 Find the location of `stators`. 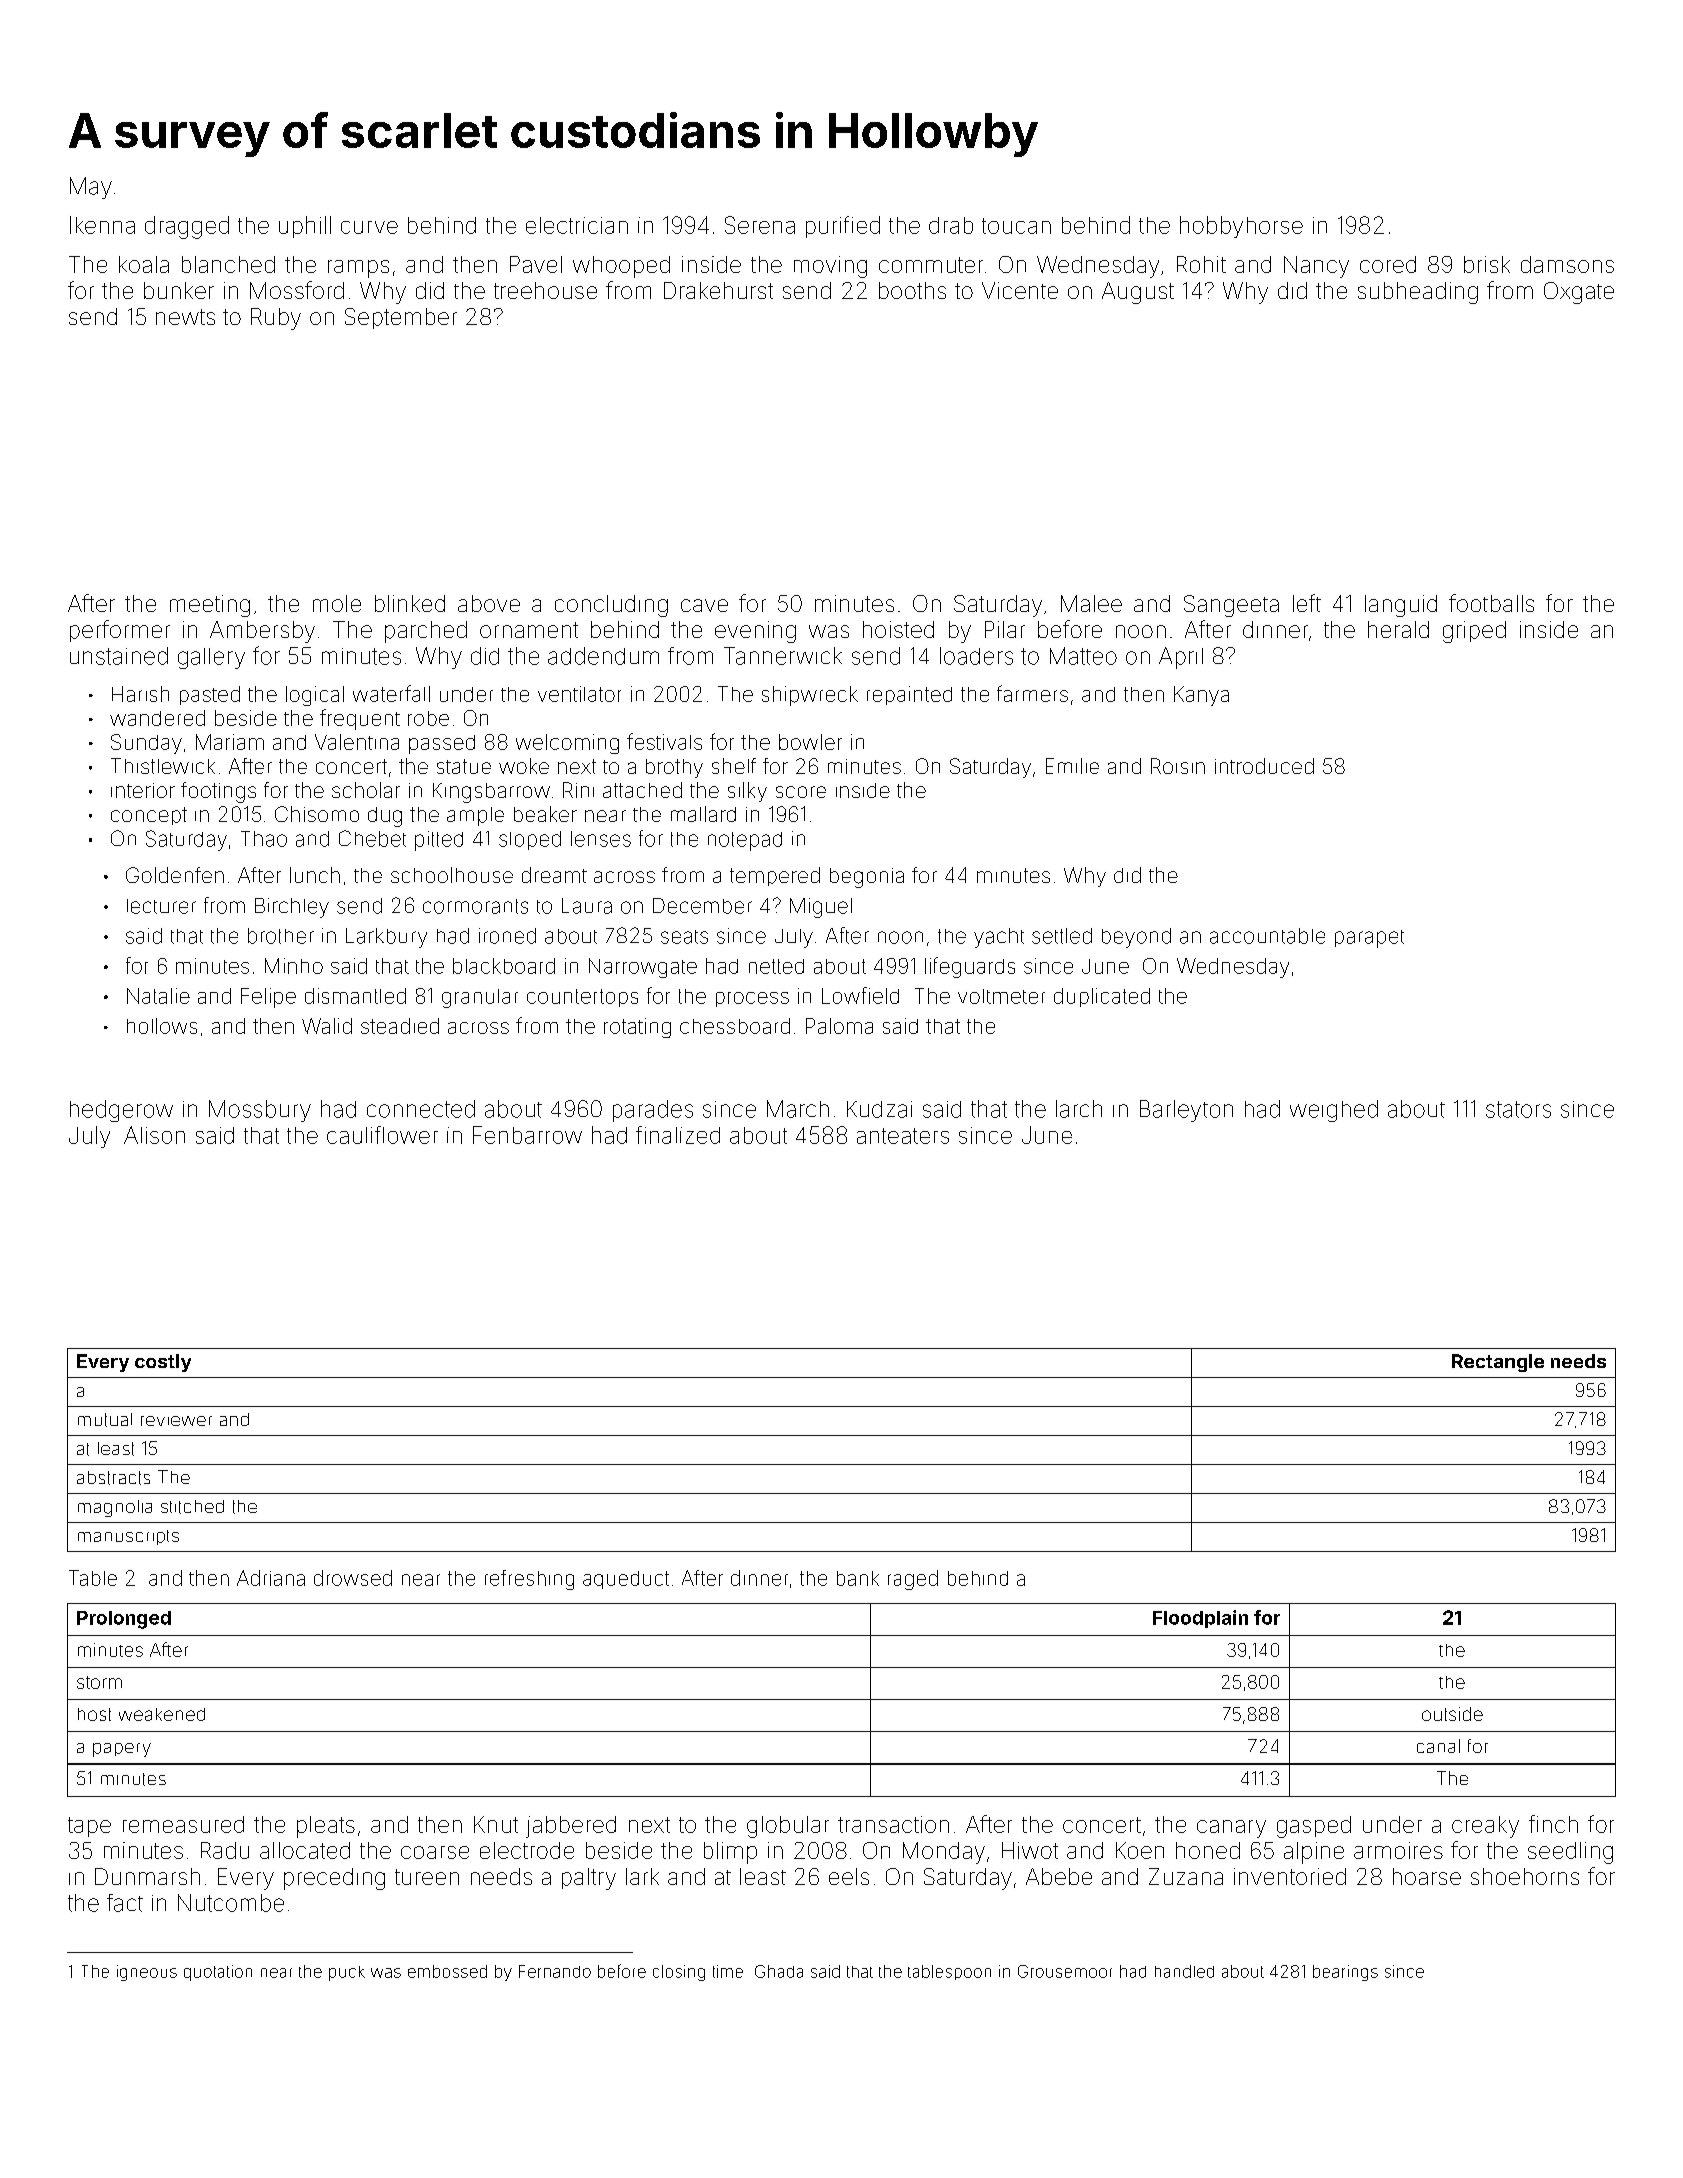

stators is located at coordinates (1518, 1109).
